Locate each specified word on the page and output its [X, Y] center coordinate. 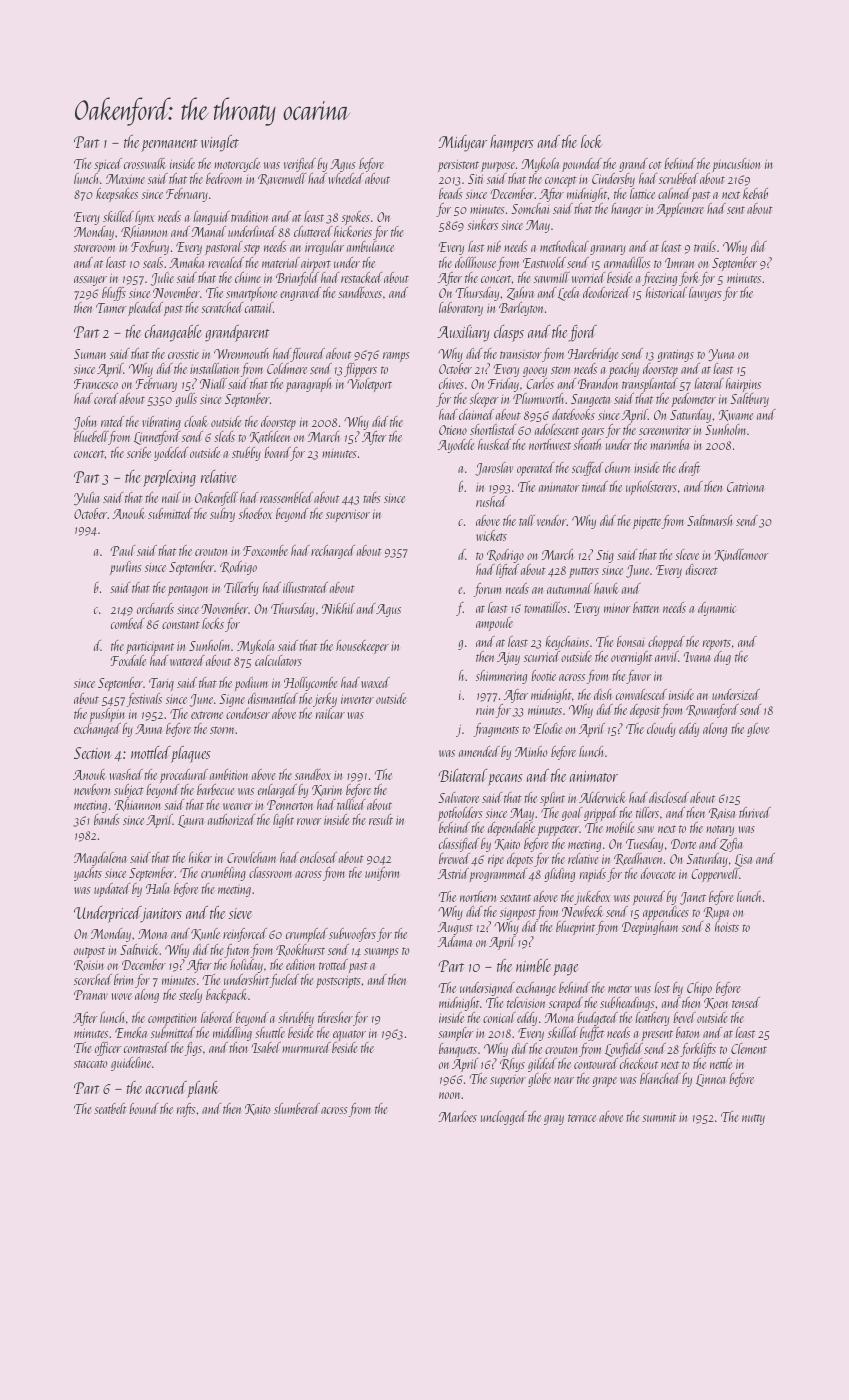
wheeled [346, 178]
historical [666, 292]
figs [193, 1049]
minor [617, 608]
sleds [224, 436]
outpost [89, 952]
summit [659, 1117]
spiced [108, 165]
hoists [727, 926]
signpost [518, 914]
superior [508, 1080]
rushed [491, 501]
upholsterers [651, 488]
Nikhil [338, 608]
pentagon [188, 590]
